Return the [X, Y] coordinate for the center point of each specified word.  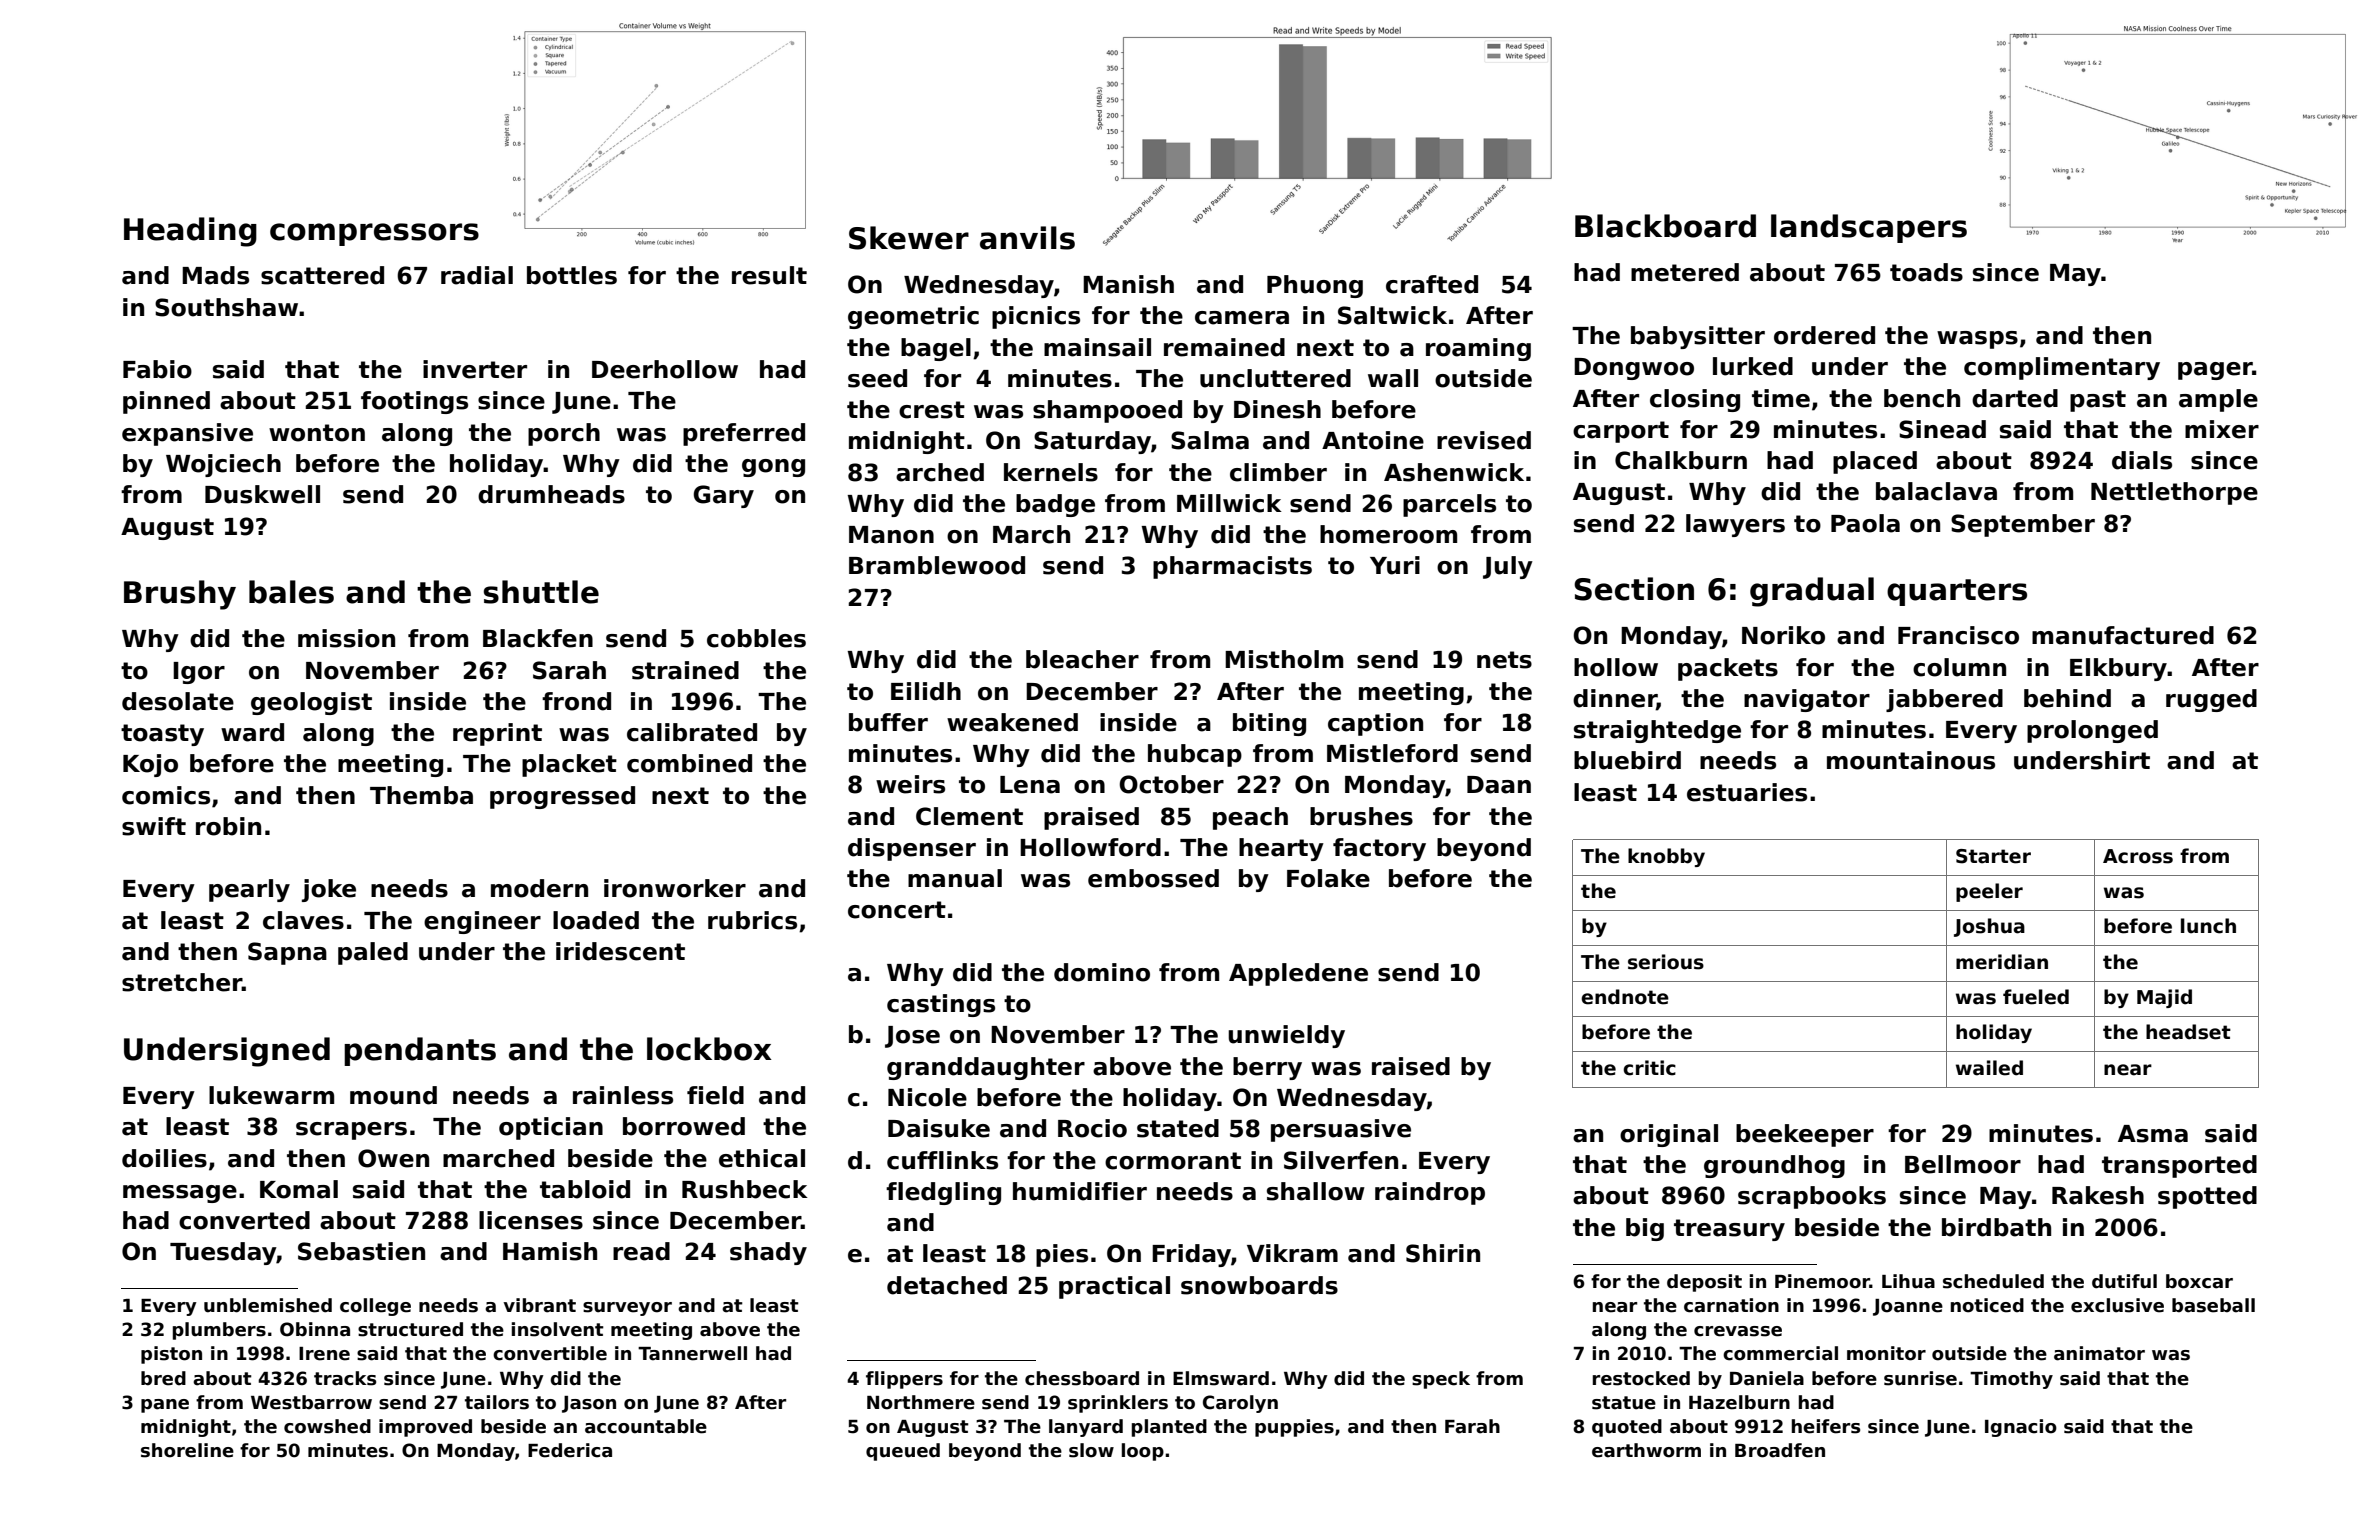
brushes [1361, 816]
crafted [1432, 284]
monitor [1886, 1353]
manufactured [2123, 635]
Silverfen [1341, 1160]
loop [1143, 1452]
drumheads [551, 494]
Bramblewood [937, 565]
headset [2188, 1032]
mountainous [1911, 760]
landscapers [1869, 228]
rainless [623, 1095]
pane [165, 1406]
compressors [374, 234]
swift [154, 826]
